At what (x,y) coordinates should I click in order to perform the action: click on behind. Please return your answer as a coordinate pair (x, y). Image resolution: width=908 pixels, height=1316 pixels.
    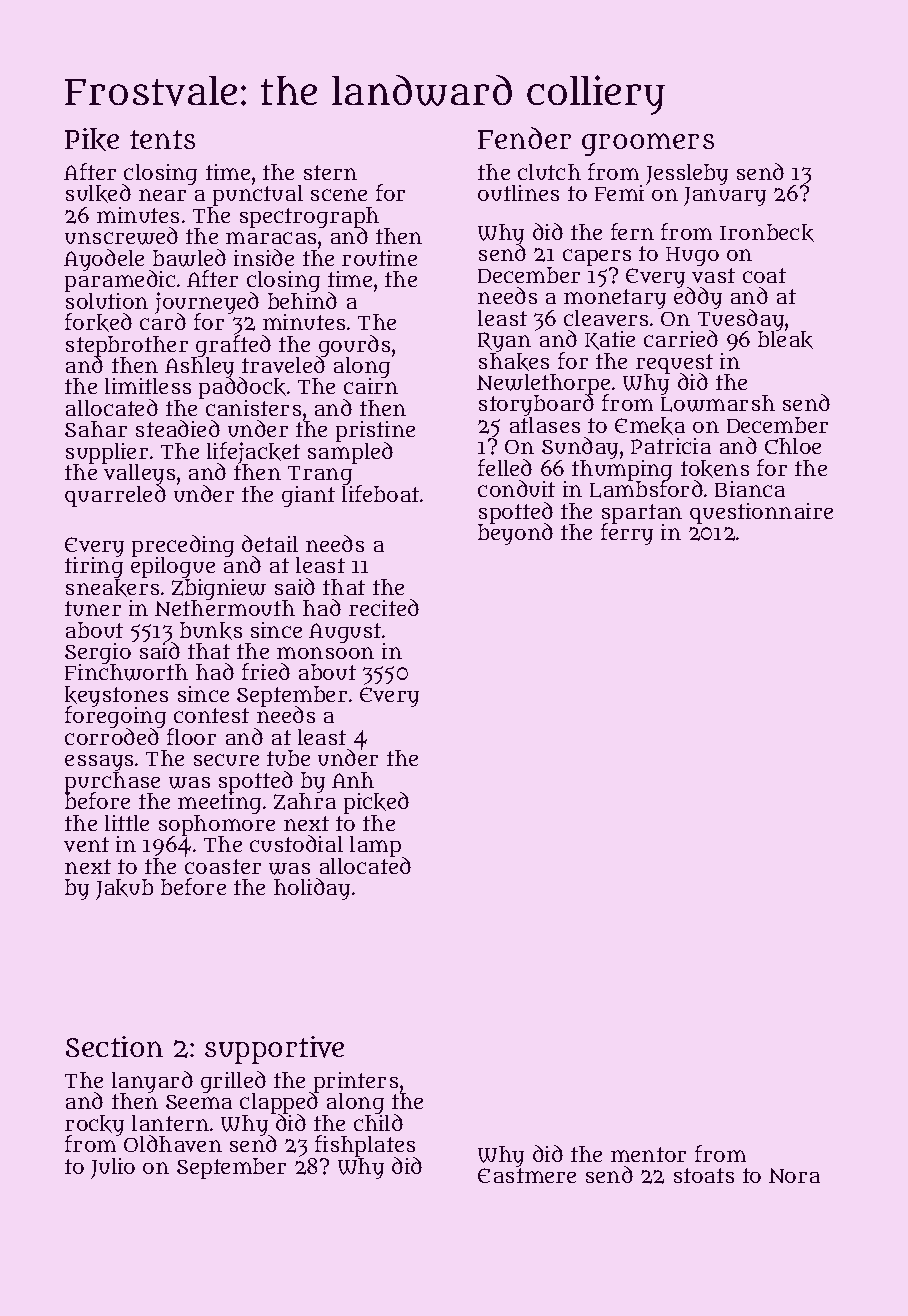
    Looking at the image, I should click on (302, 301).
